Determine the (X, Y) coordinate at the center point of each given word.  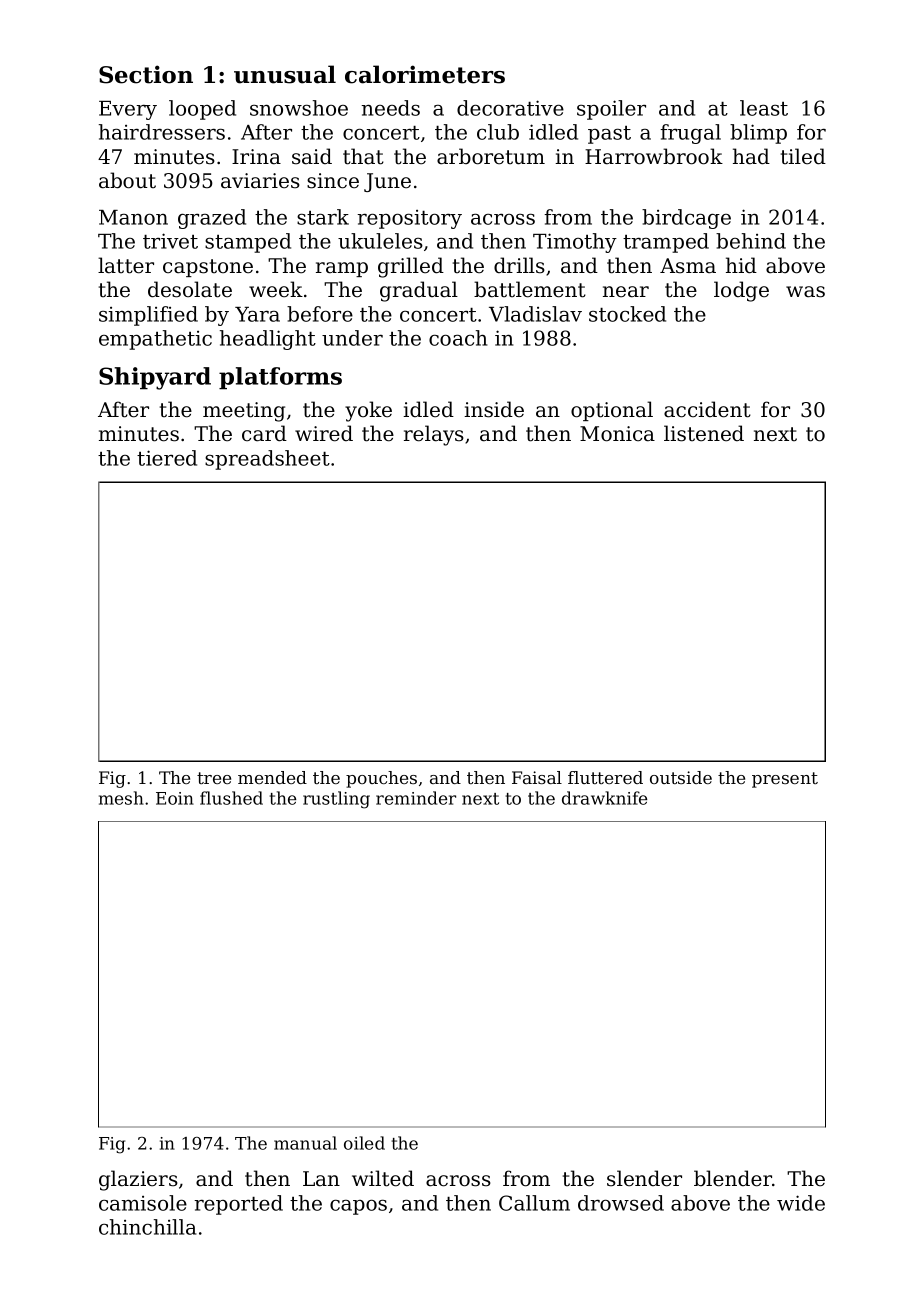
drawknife (604, 798)
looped (202, 110)
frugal (690, 134)
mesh (121, 798)
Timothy (575, 243)
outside (681, 777)
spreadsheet (267, 460)
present (785, 780)
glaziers (138, 1180)
